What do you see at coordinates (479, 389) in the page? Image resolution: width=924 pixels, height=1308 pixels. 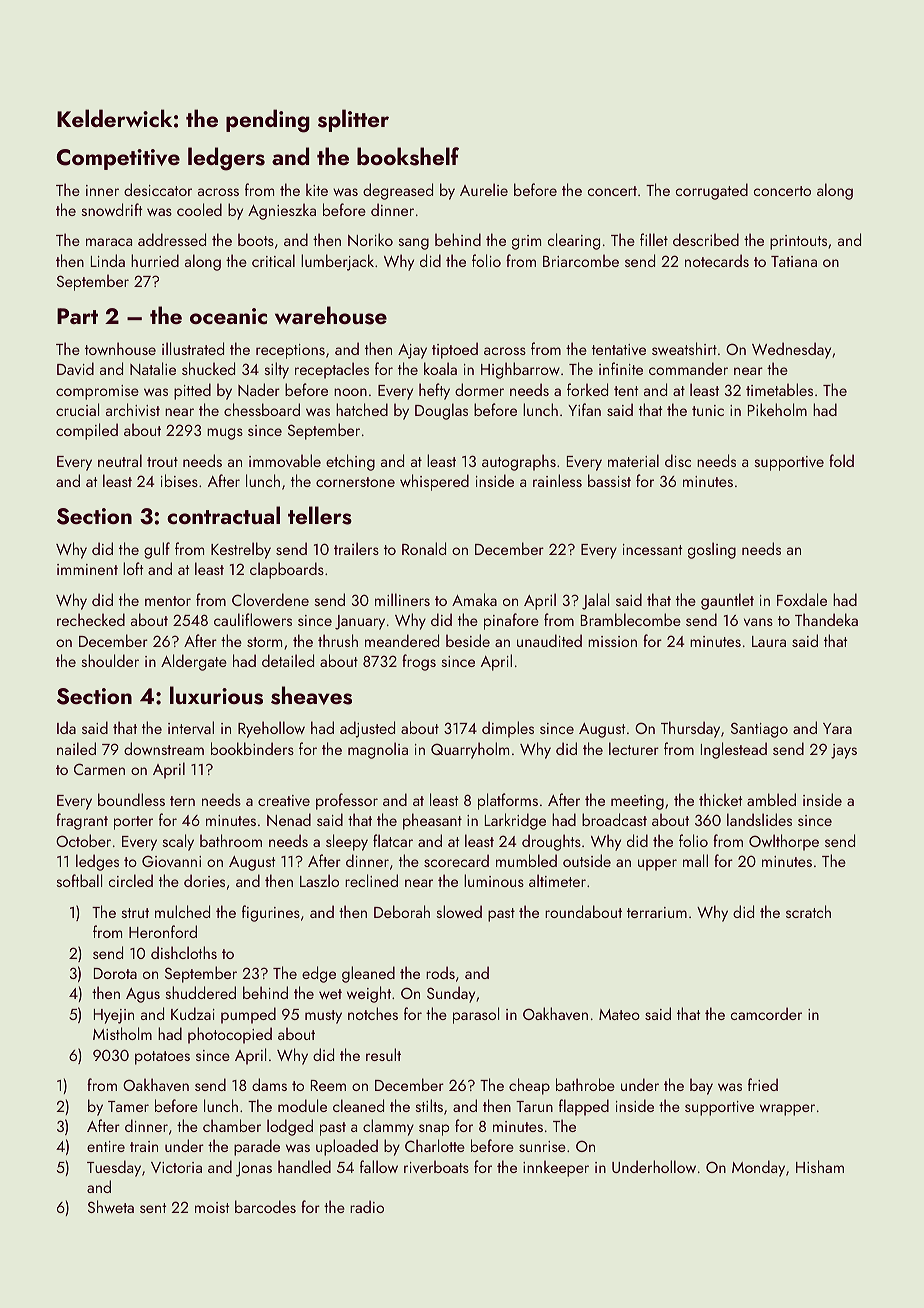 I see `dormer` at bounding box center [479, 389].
